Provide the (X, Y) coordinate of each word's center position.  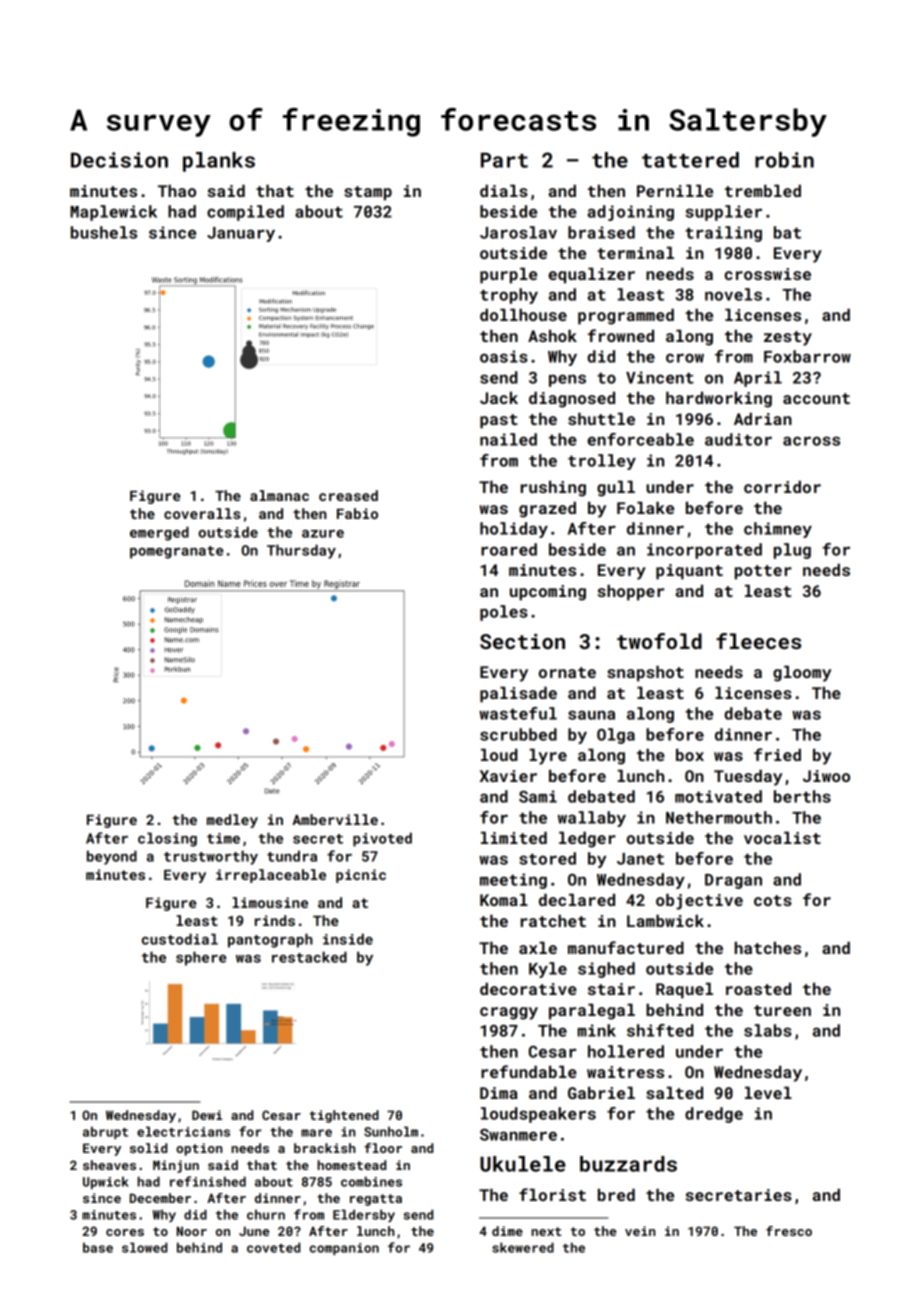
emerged (159, 533)
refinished (208, 1181)
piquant (689, 572)
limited (514, 837)
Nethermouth (719, 817)
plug (792, 551)
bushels (104, 232)
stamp (368, 193)
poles (504, 613)
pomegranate (176, 552)
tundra (292, 856)
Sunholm (391, 1131)
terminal (635, 252)
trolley (602, 462)
